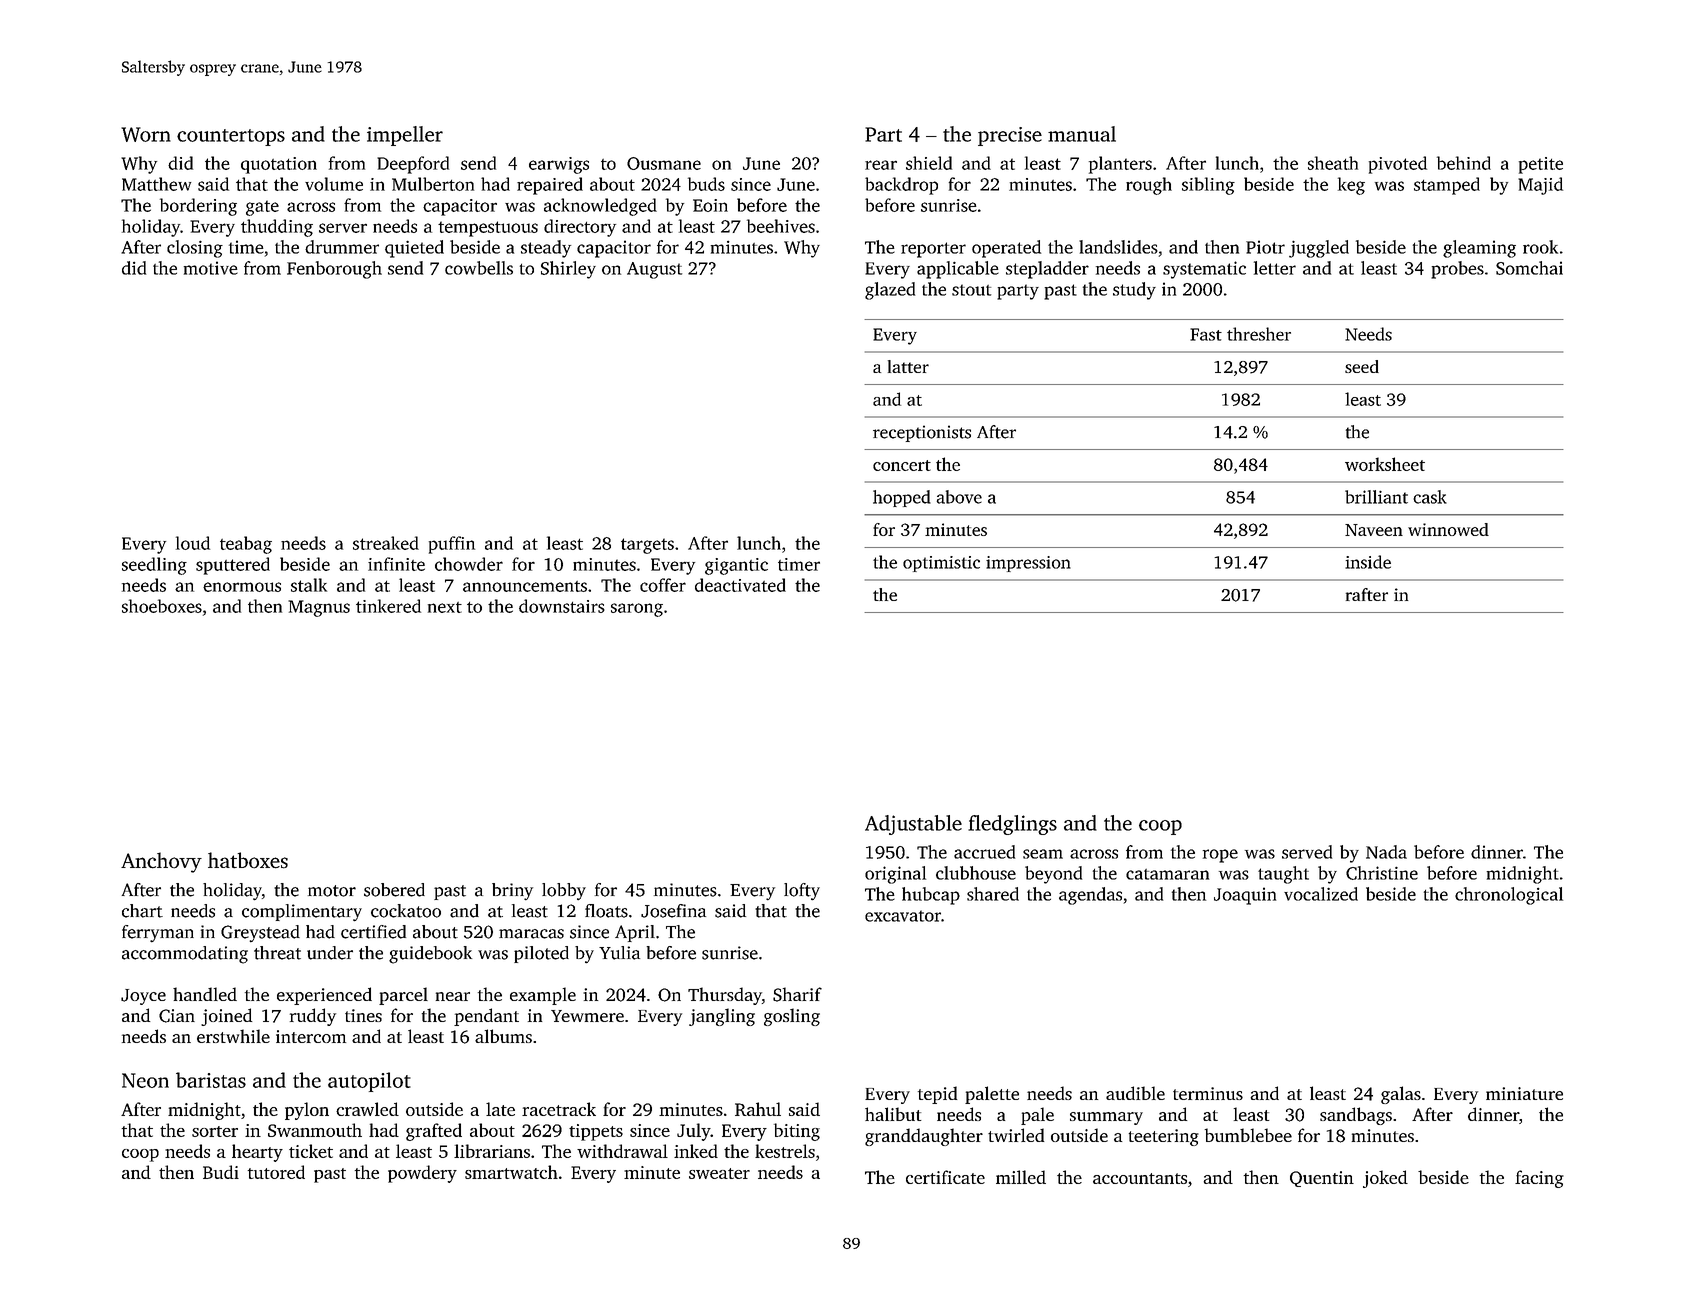 The height and width of the screenshot is (1302, 1685). Describe the element at coordinates (976, 873) in the screenshot. I see `clubhouse` at that location.
